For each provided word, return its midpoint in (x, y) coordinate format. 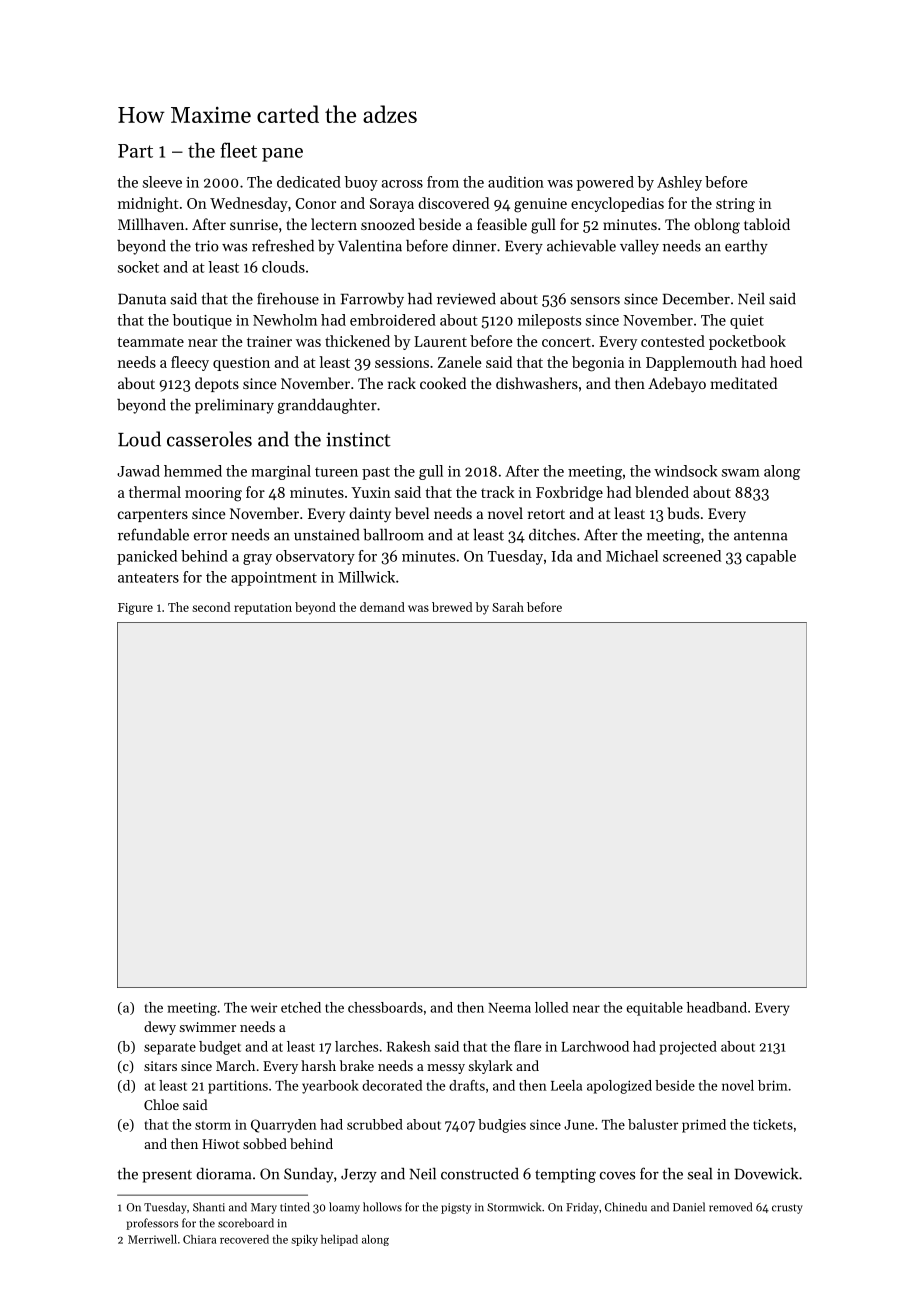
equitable (655, 1009)
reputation (263, 609)
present (167, 1176)
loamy (344, 1208)
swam (741, 473)
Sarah (508, 607)
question (241, 364)
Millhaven (151, 224)
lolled (551, 1007)
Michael (632, 556)
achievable (581, 245)
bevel (412, 513)
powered (605, 183)
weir (264, 1008)
